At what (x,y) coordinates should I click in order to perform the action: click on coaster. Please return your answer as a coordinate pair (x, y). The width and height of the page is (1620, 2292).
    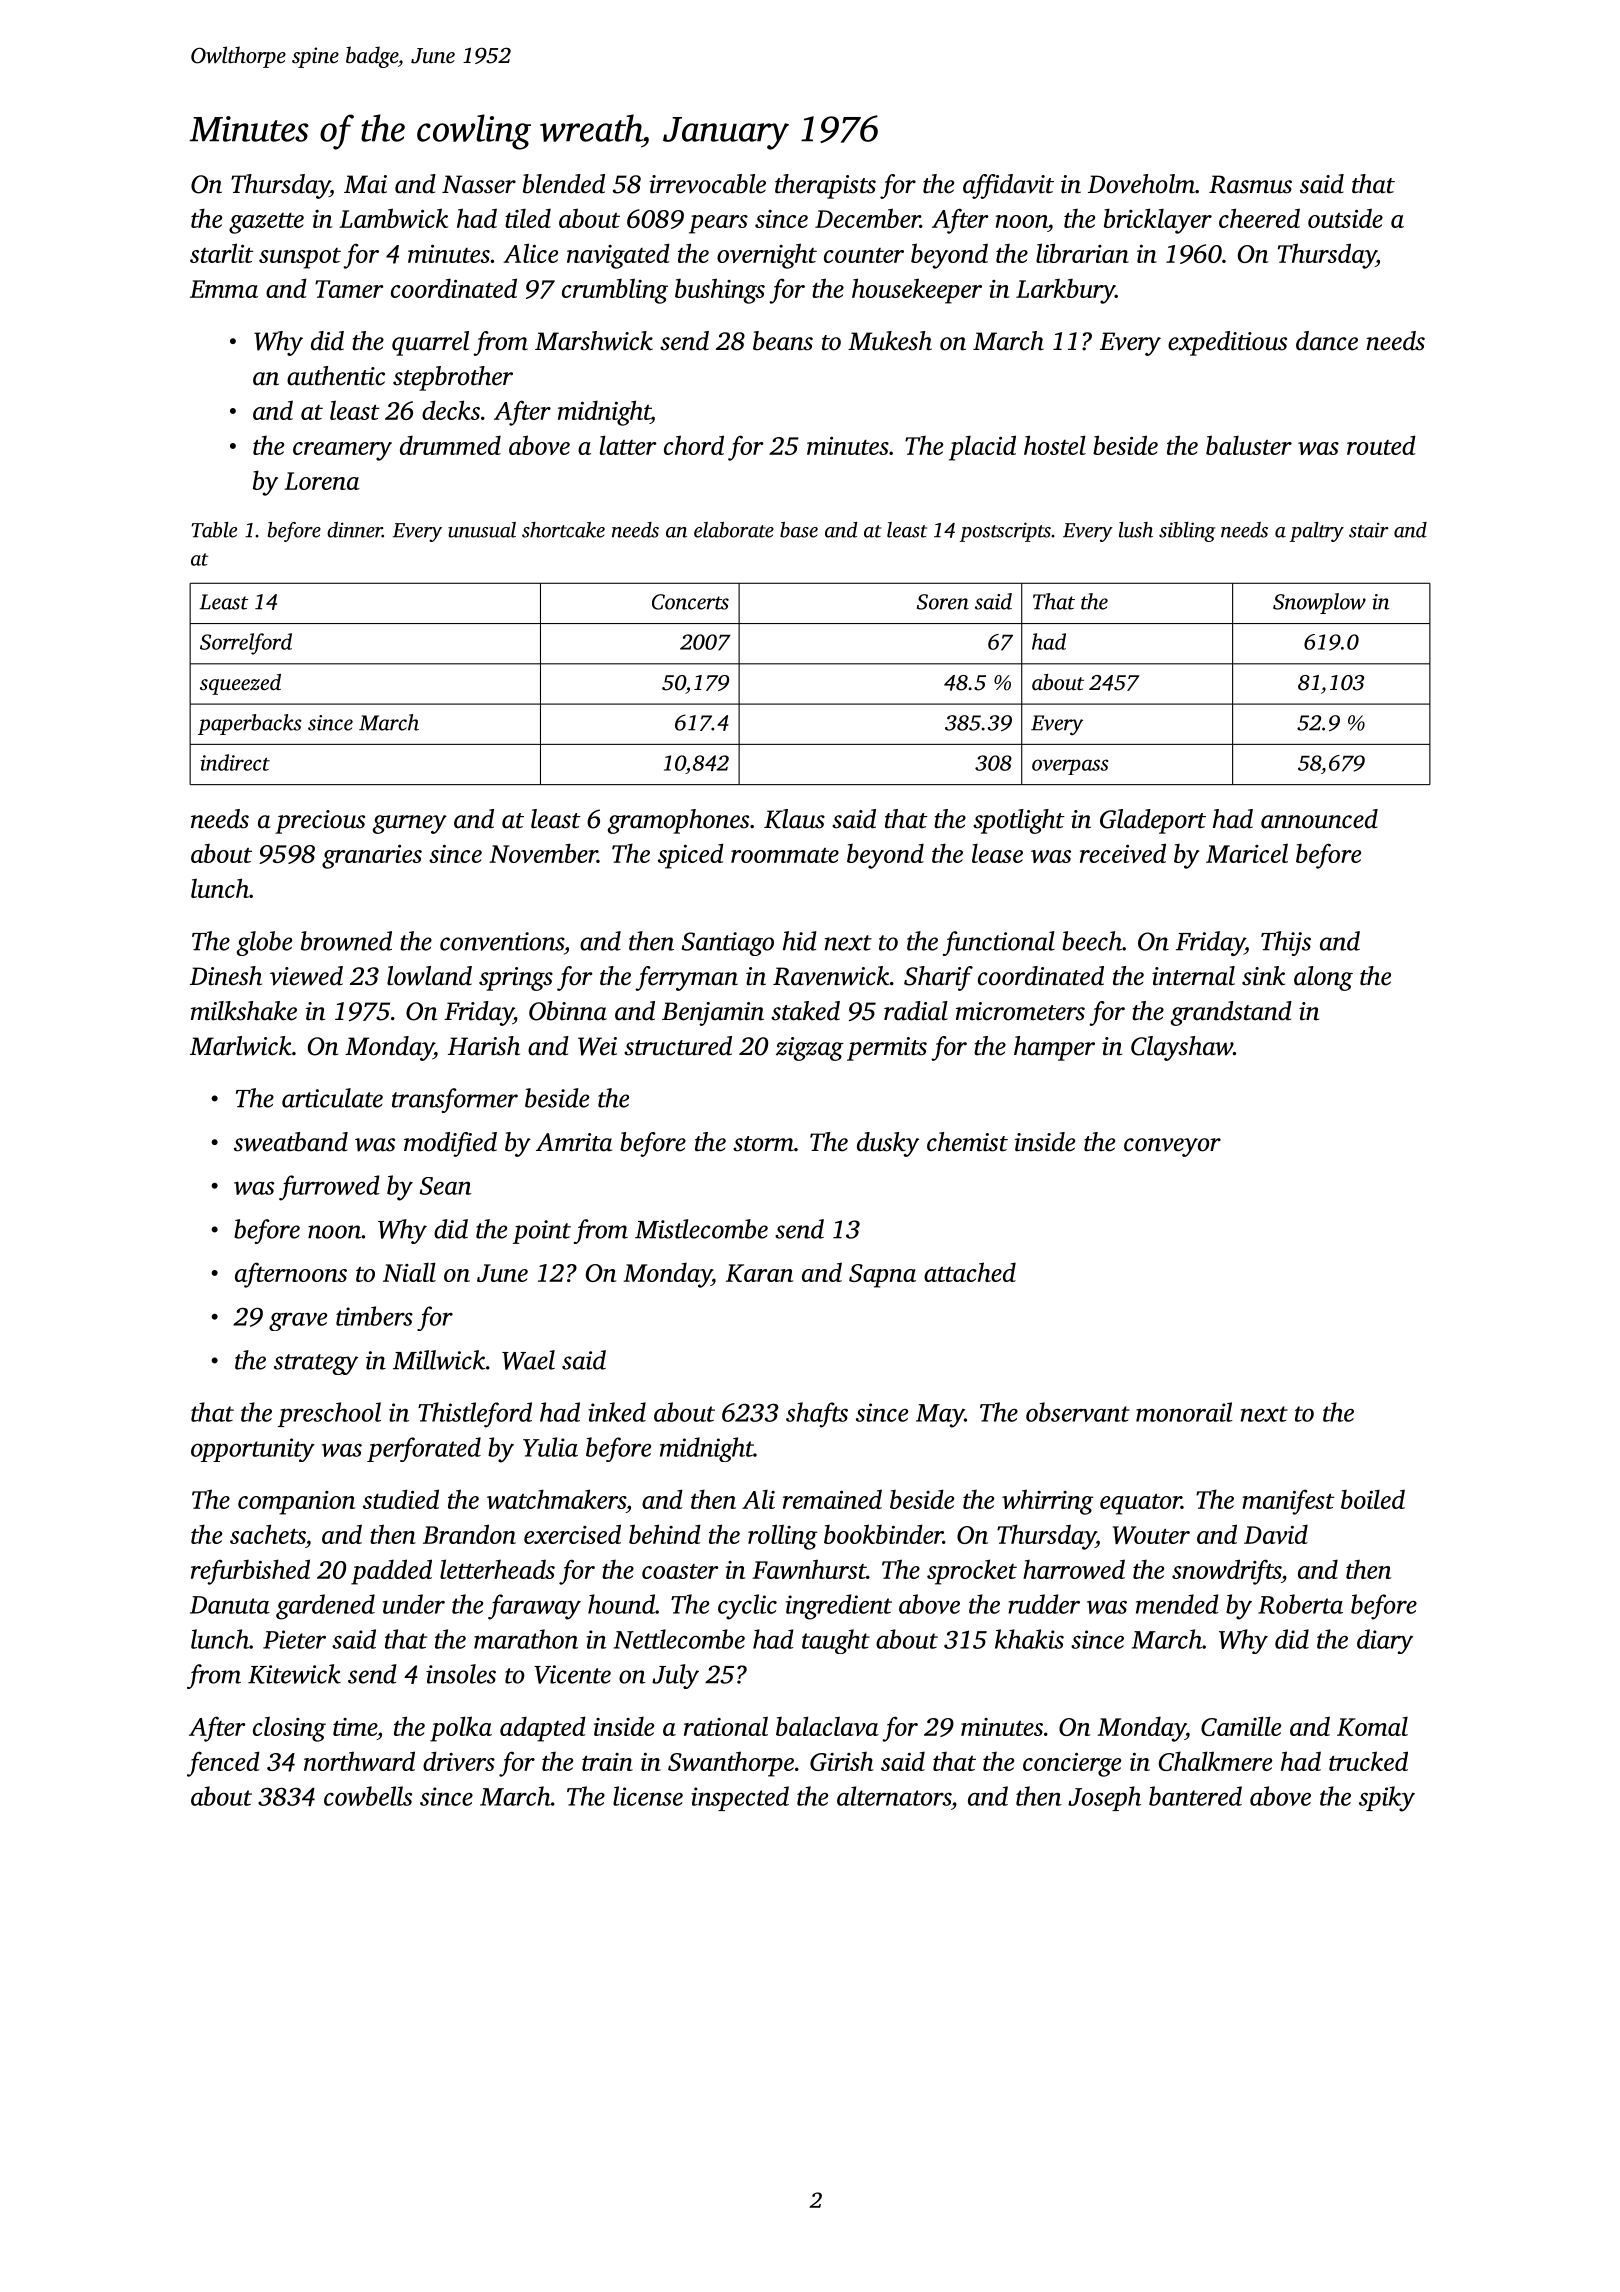
    Looking at the image, I should click on (680, 1571).
